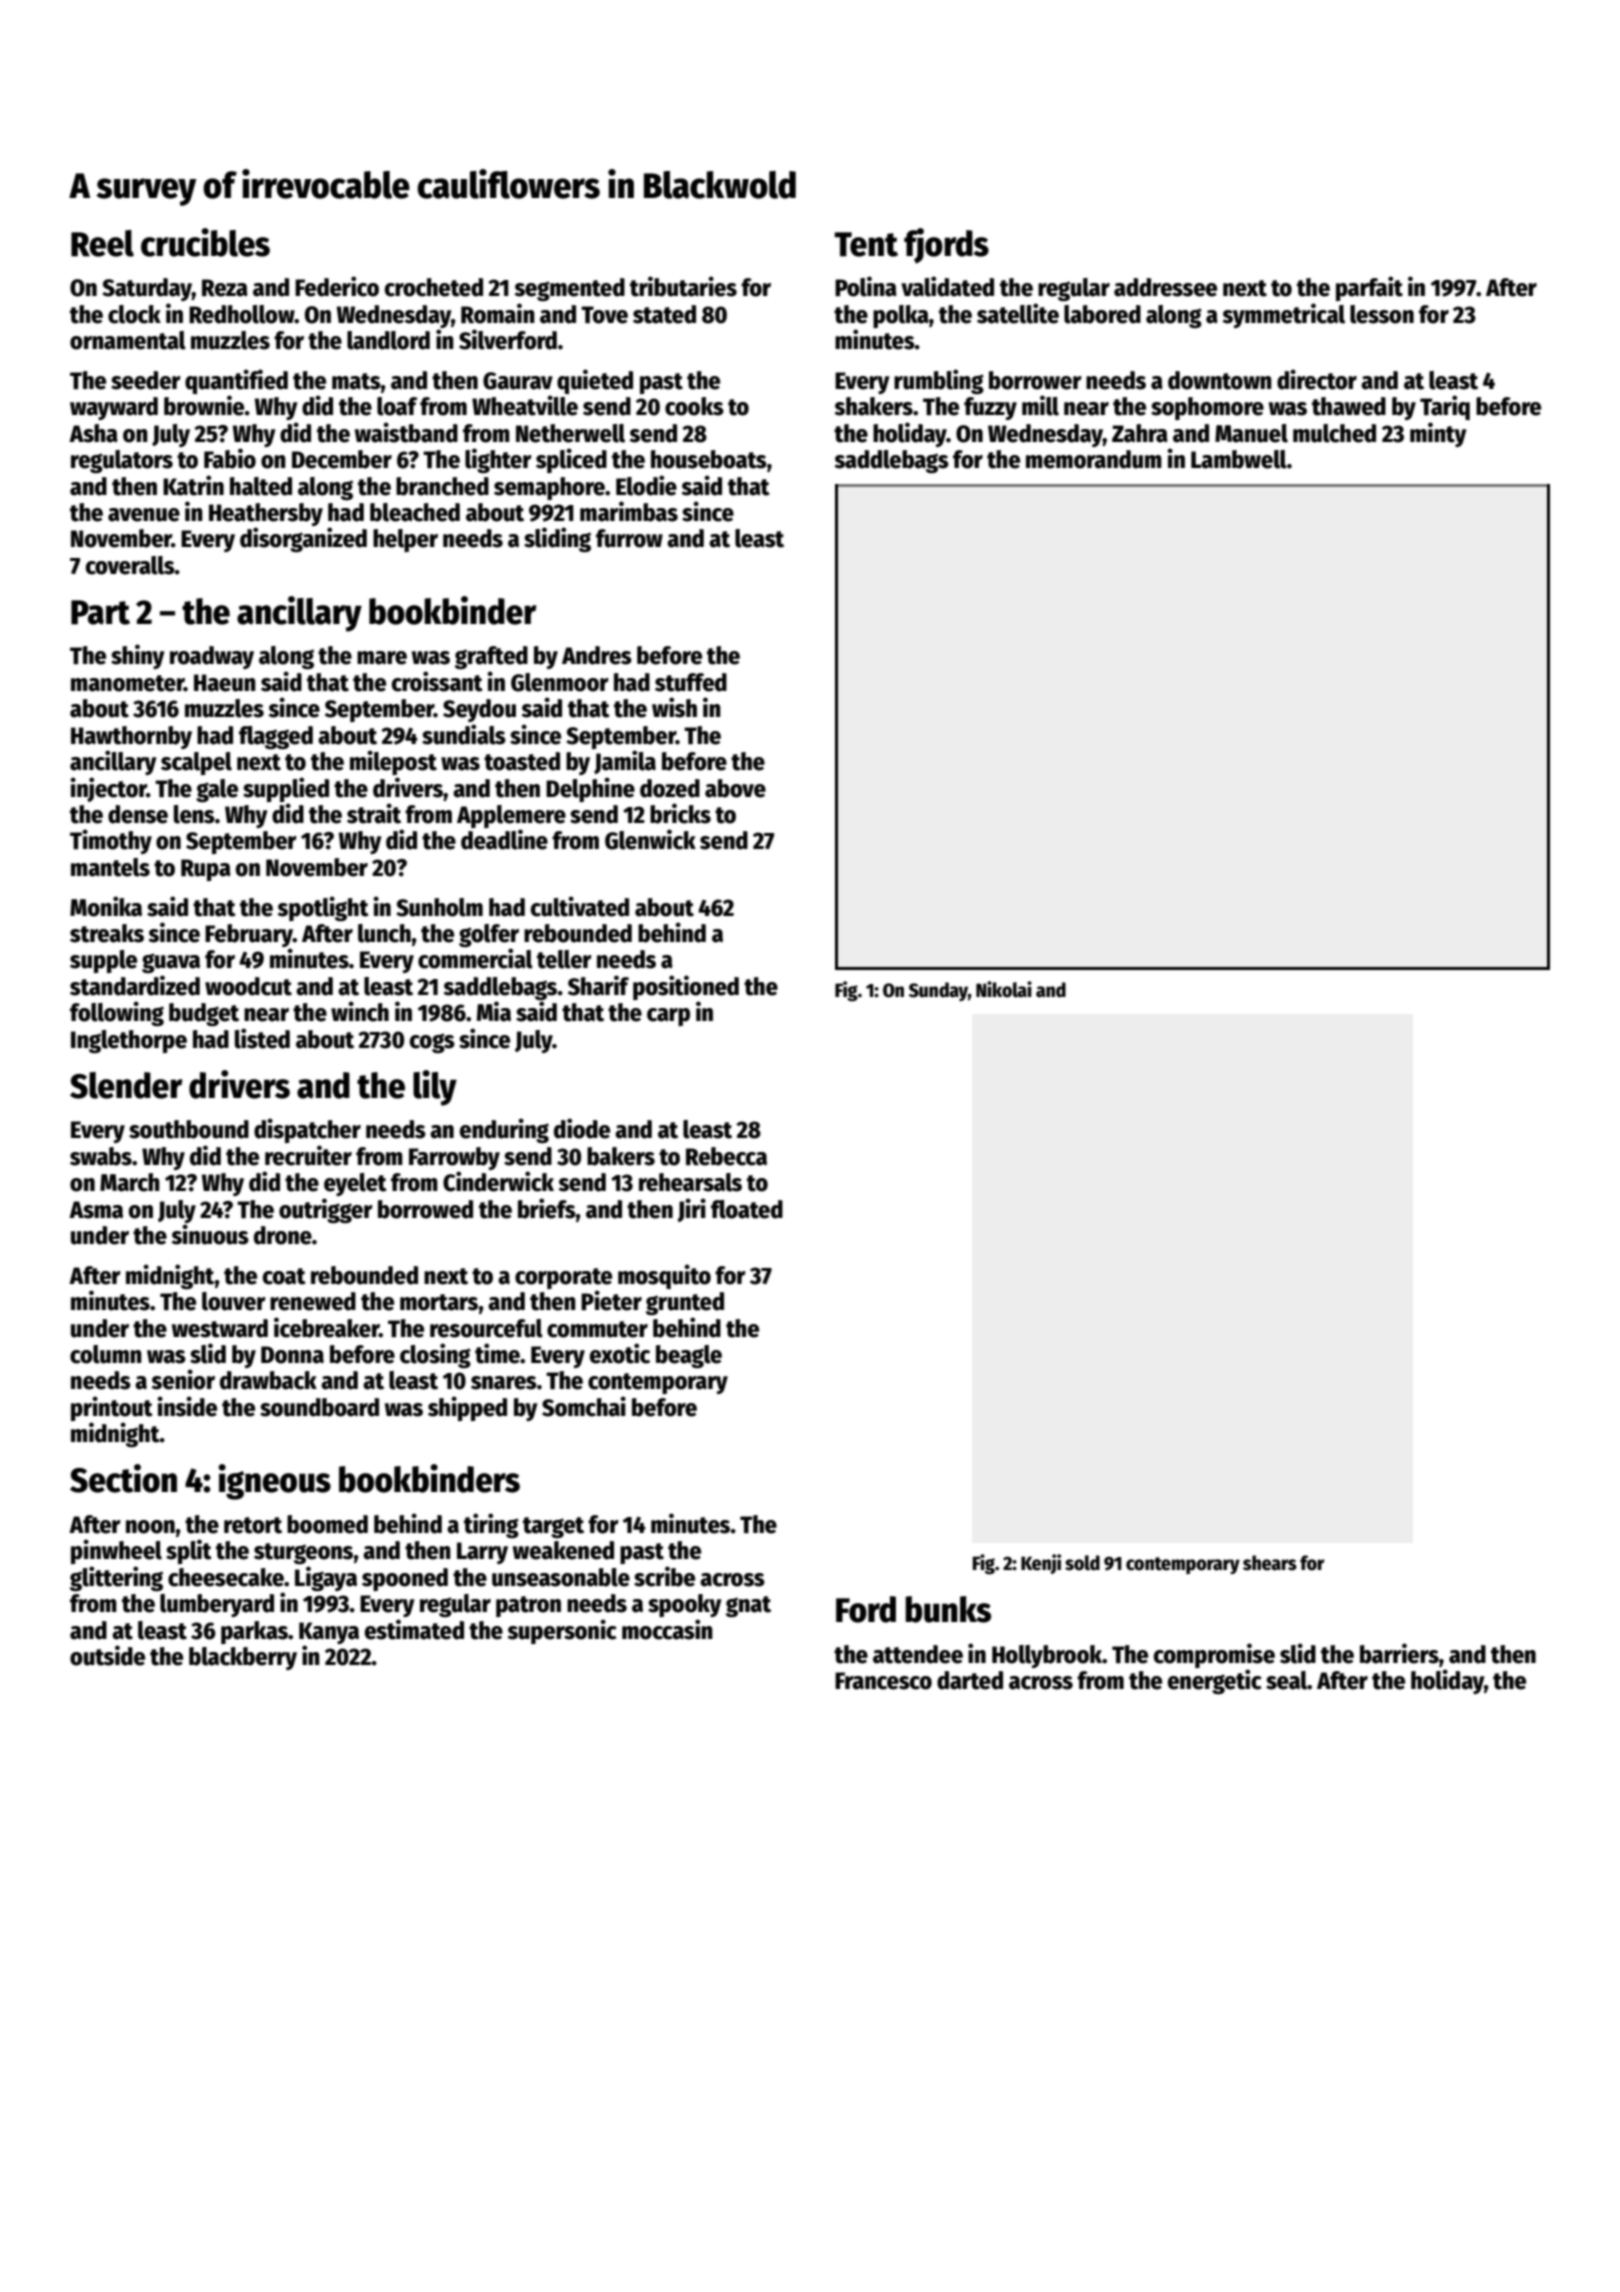 The width and height of the image is (1620, 2292). Describe the element at coordinates (1270, 1563) in the image. I see `shears` at that location.
